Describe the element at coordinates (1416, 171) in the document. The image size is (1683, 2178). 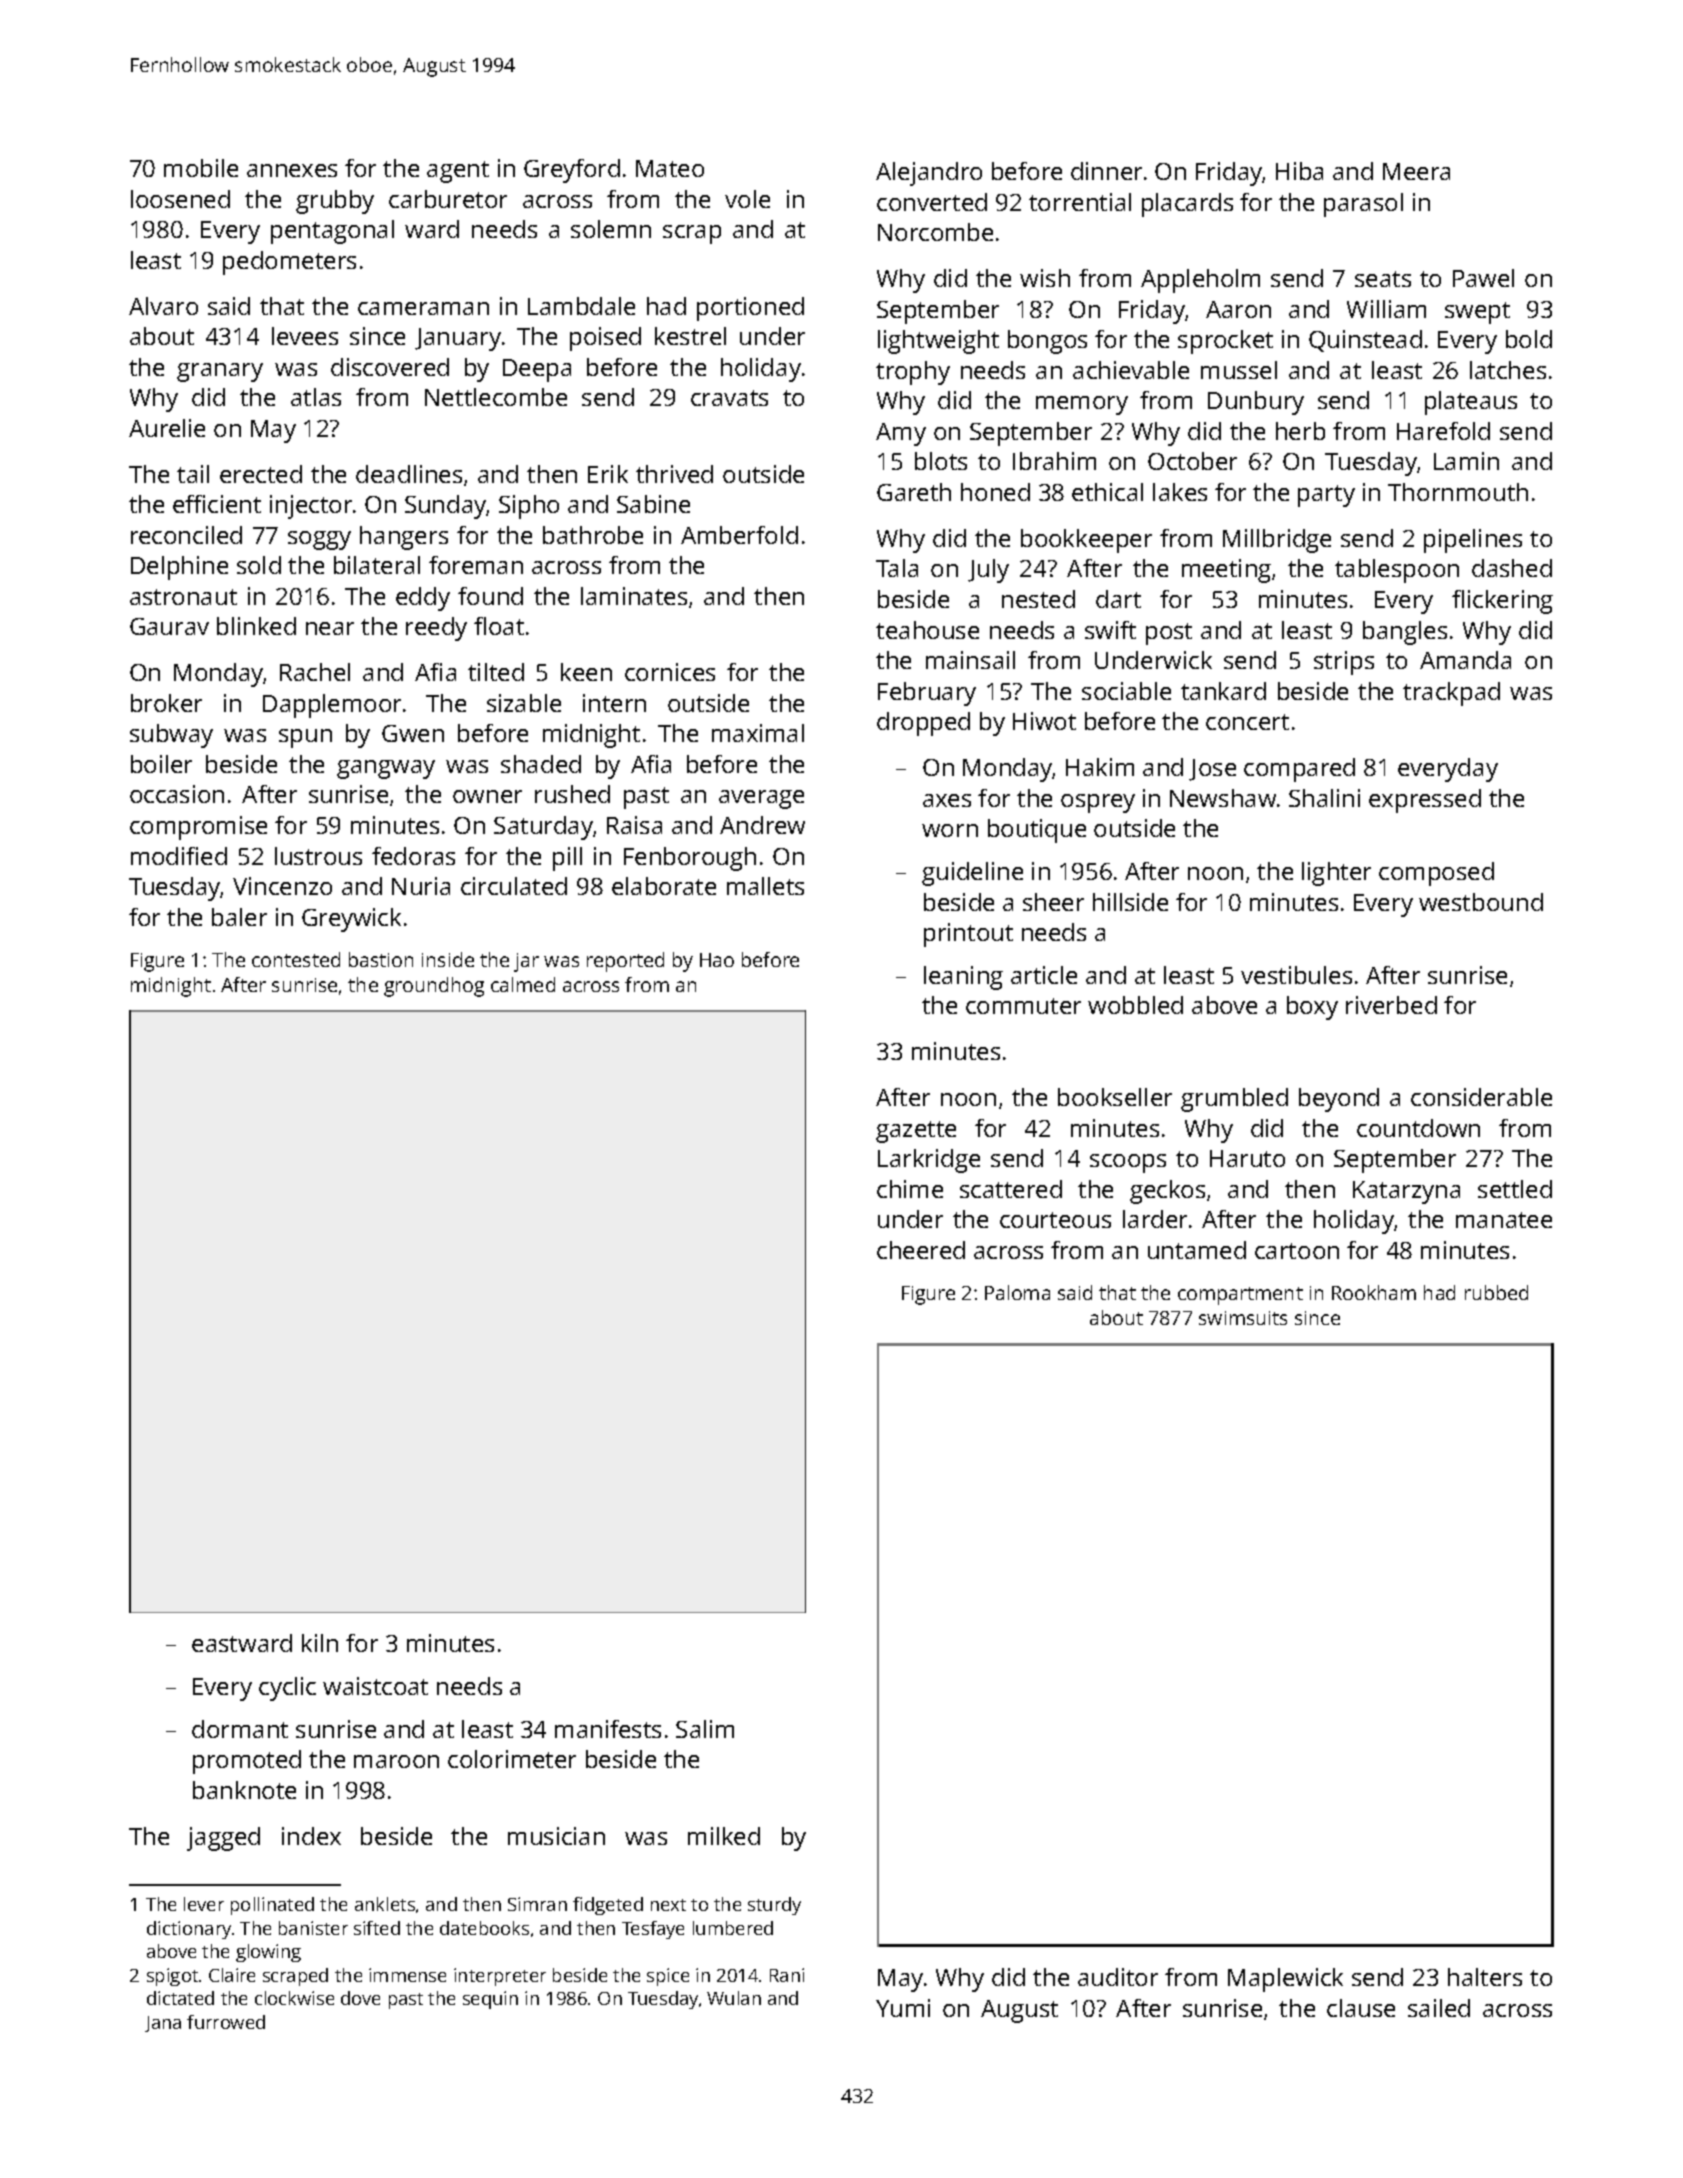
I see `Meera` at that location.
